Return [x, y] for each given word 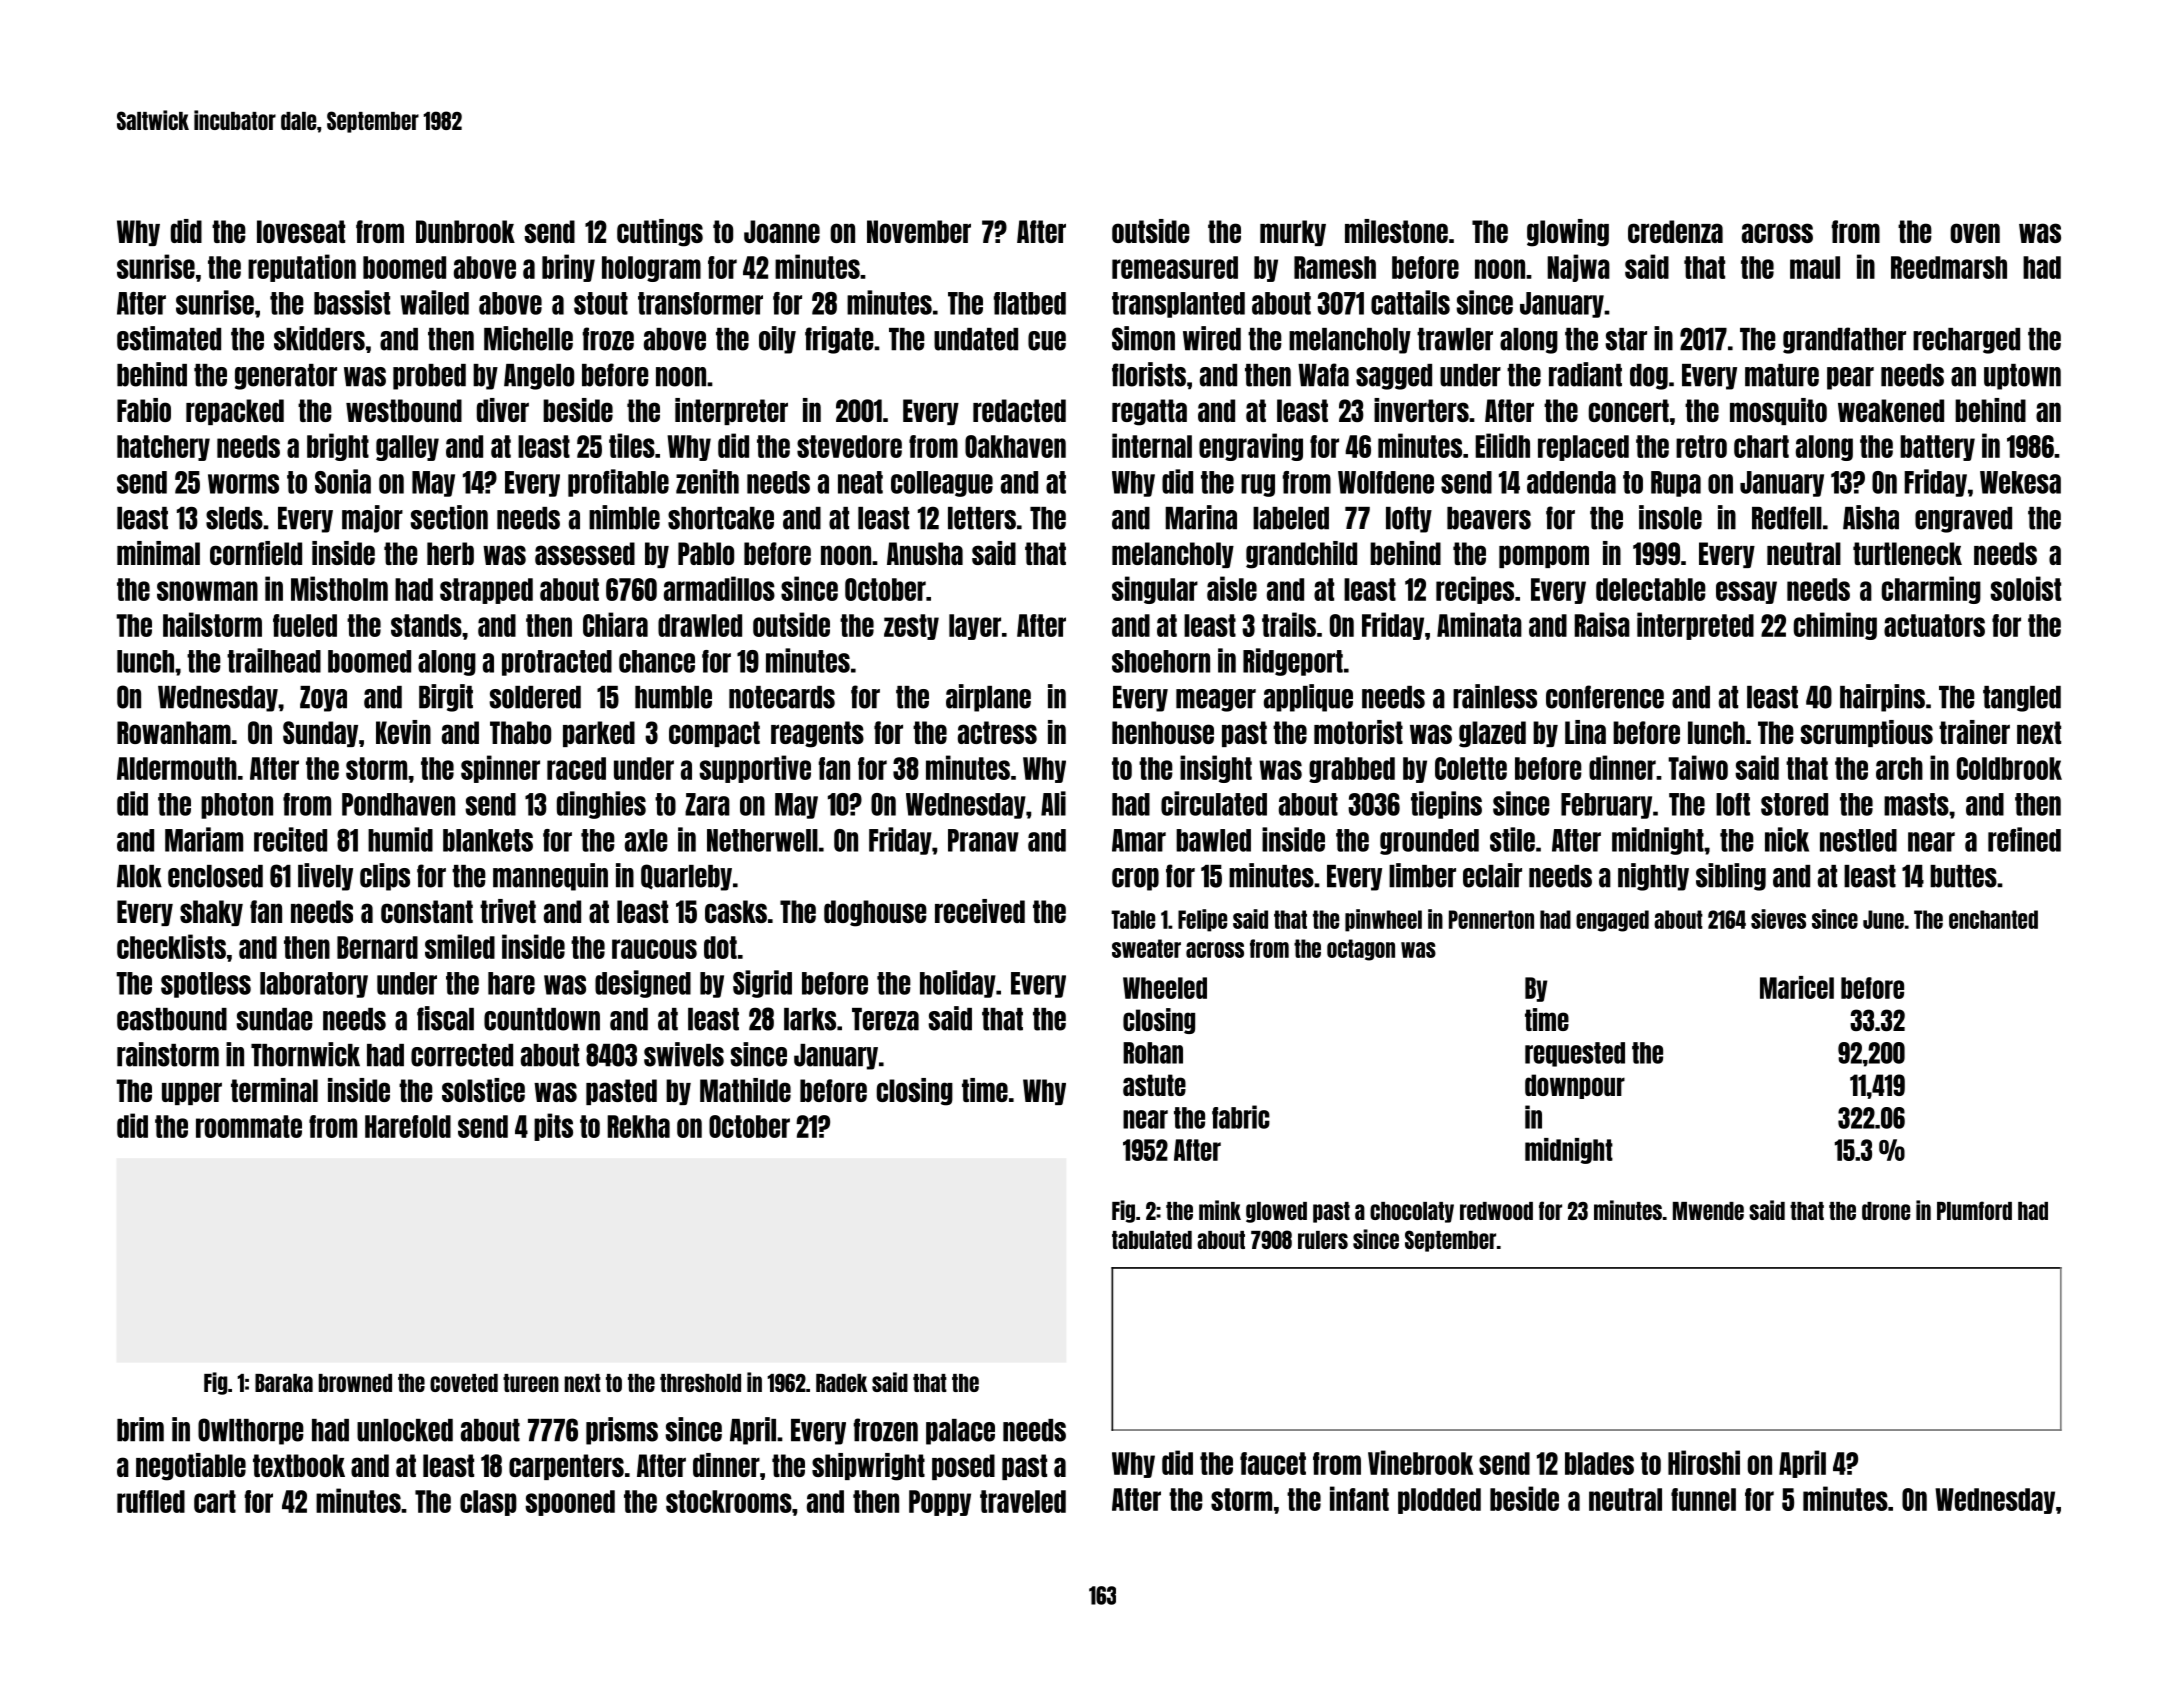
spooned [570, 1503]
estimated [169, 338]
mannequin [550, 877]
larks [810, 1019]
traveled [1023, 1501]
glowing [1568, 233]
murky [1293, 233]
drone [1886, 1211]
